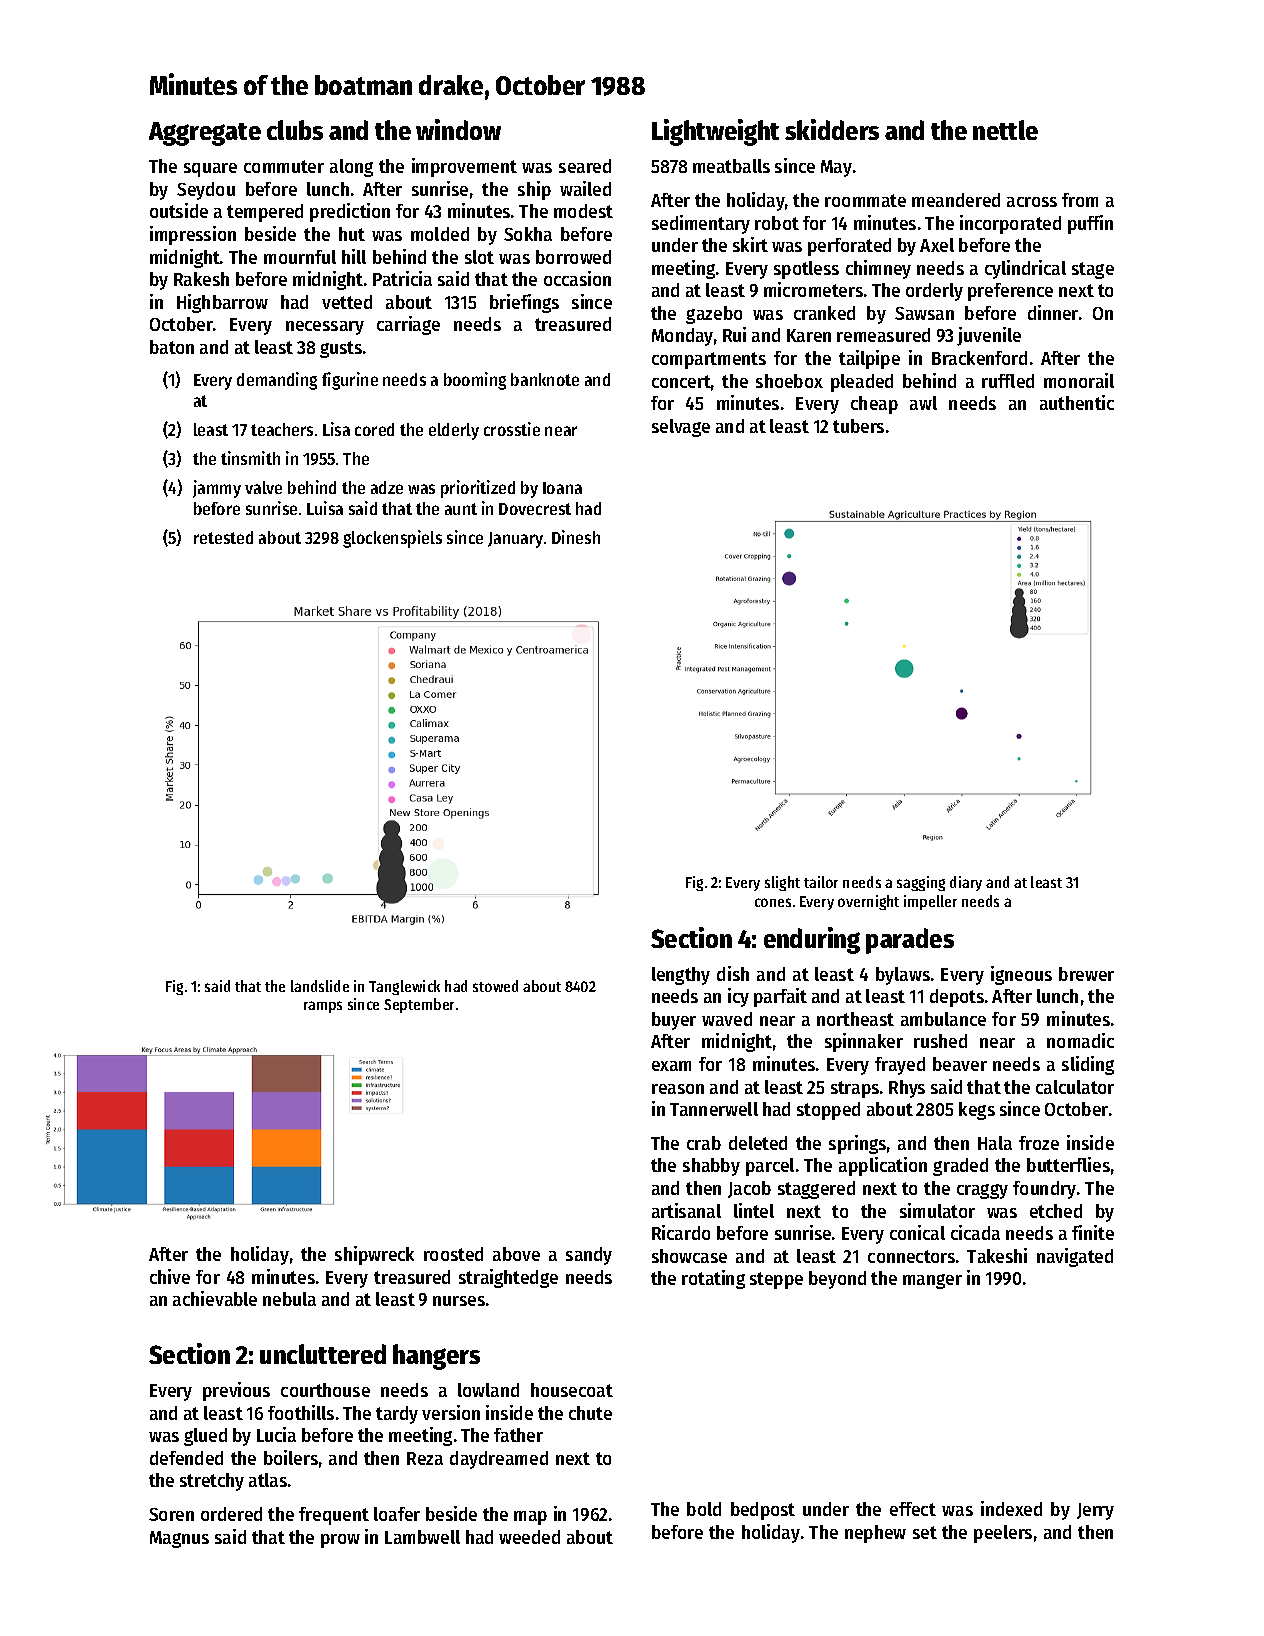  Describe the element at coordinates (529, 1537) in the screenshot. I see `weeded` at that location.
